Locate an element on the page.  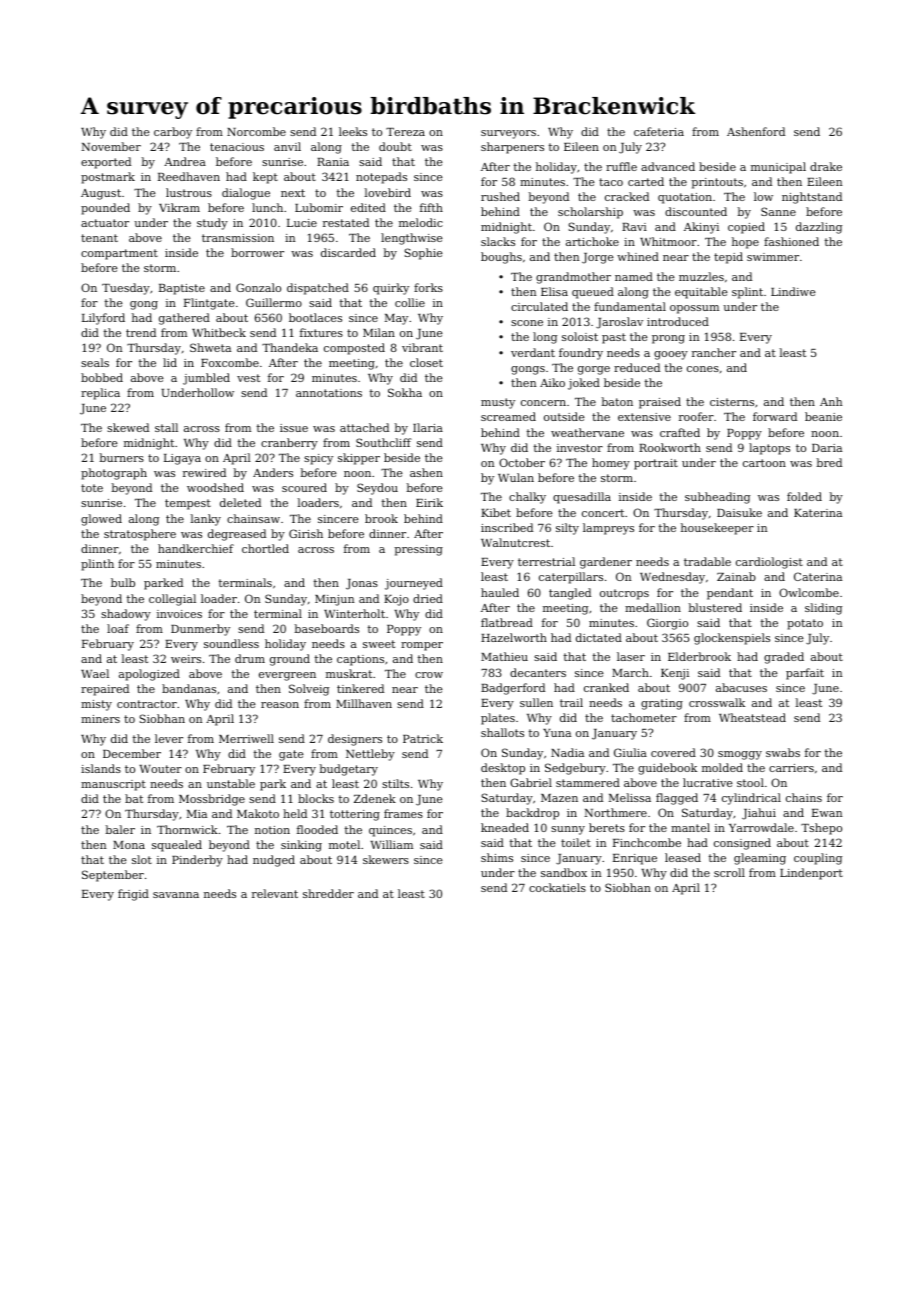
dazzling is located at coordinates (819, 228).
